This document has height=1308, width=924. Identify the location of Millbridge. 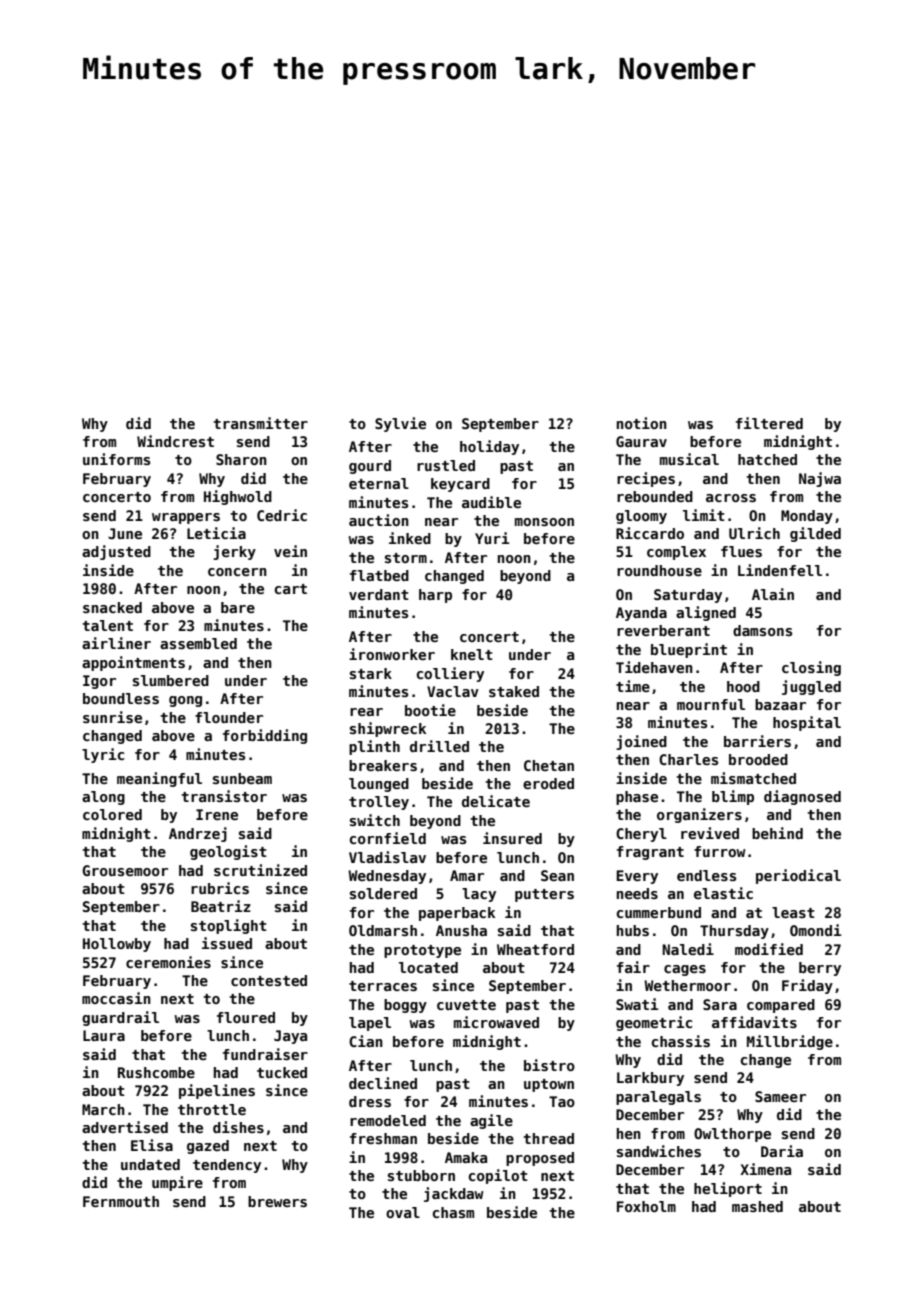
(790, 1042).
